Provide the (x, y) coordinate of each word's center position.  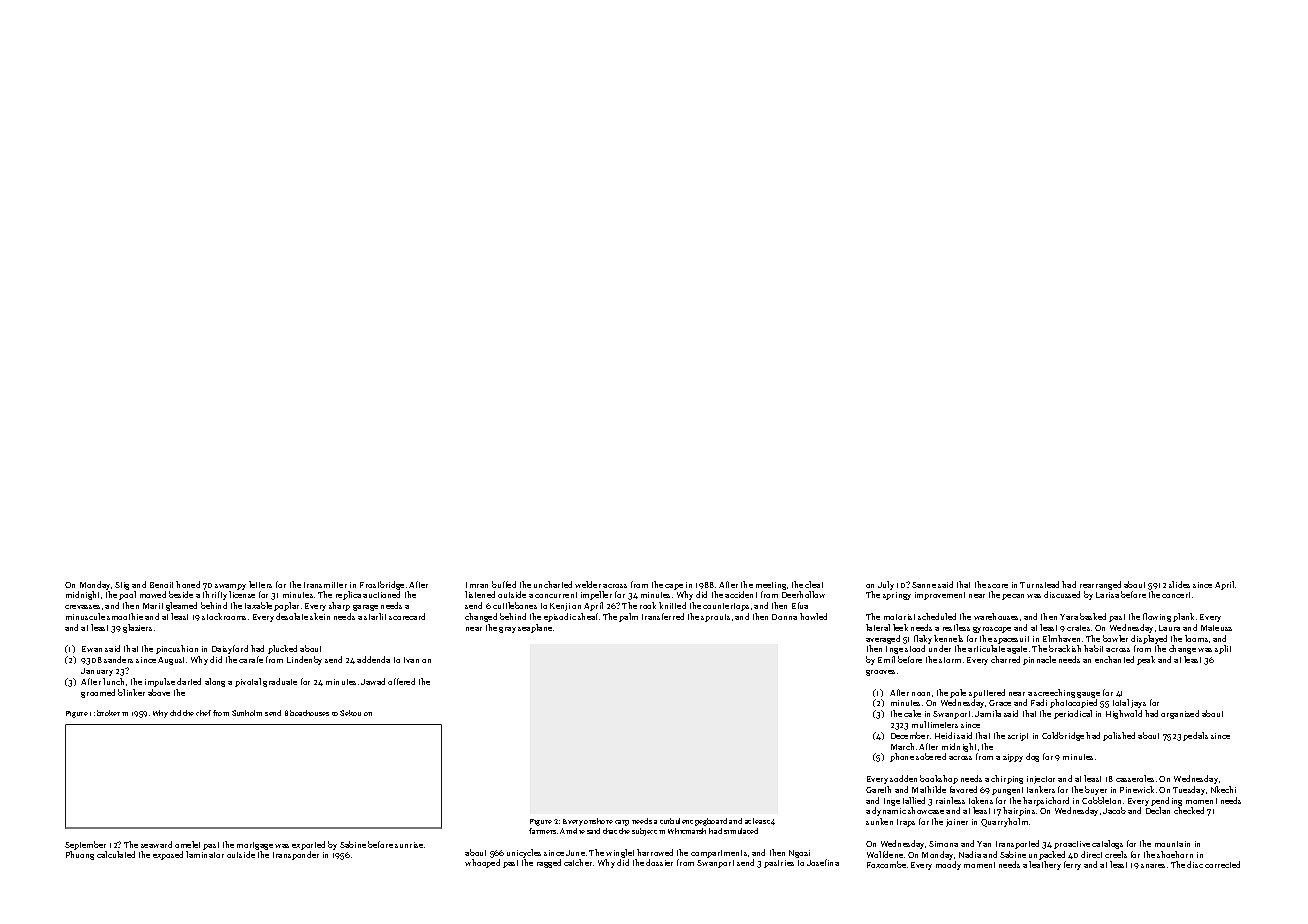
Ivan (411, 660)
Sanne (924, 585)
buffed (504, 584)
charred (1005, 659)
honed (188, 584)
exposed (168, 855)
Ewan (92, 649)
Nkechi (1223, 789)
